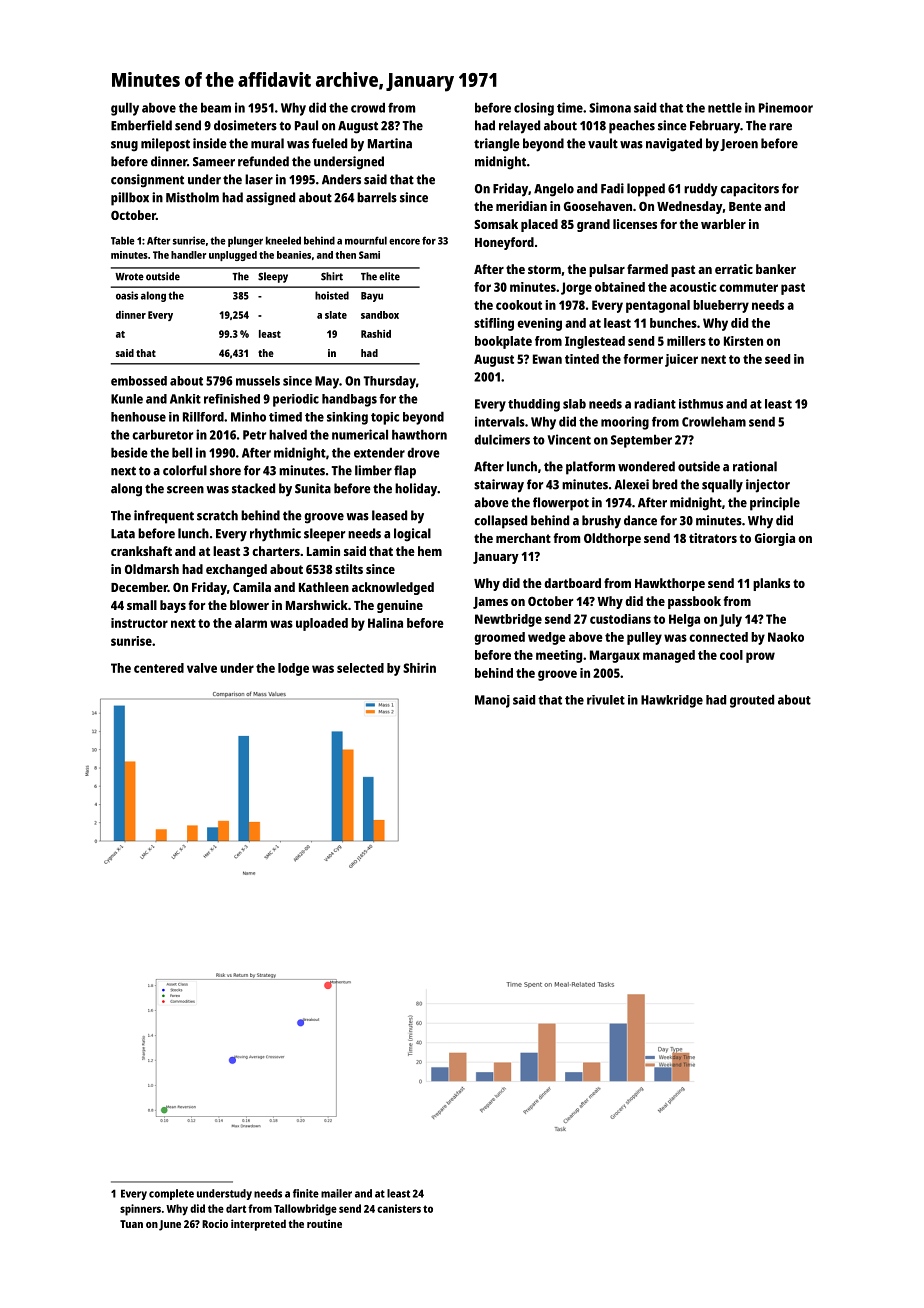  Describe the element at coordinates (245, 125) in the screenshot. I see `dosimeters` at that location.
